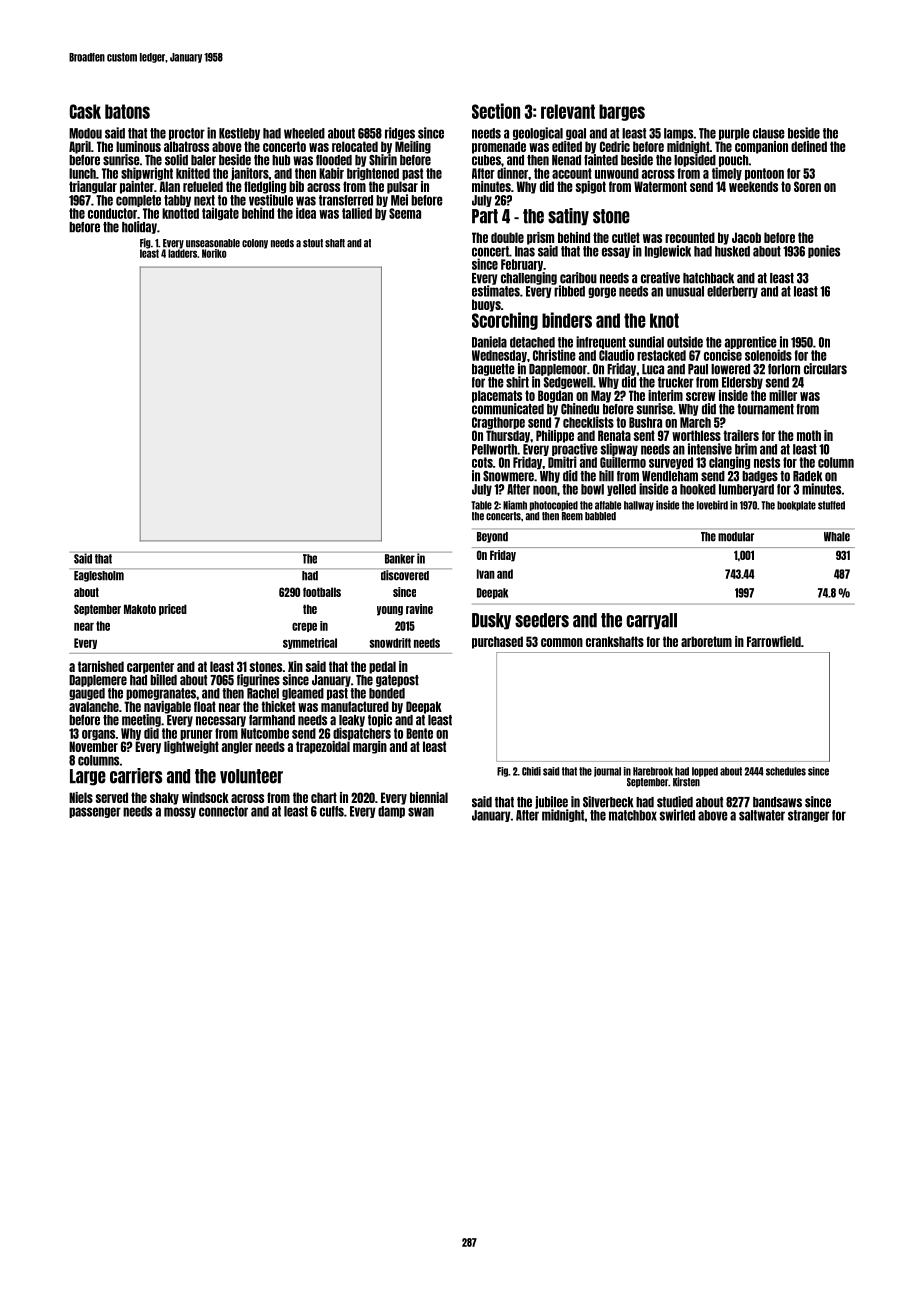 The height and width of the page is (1308, 924). I want to click on Daniela, so click(489, 342).
